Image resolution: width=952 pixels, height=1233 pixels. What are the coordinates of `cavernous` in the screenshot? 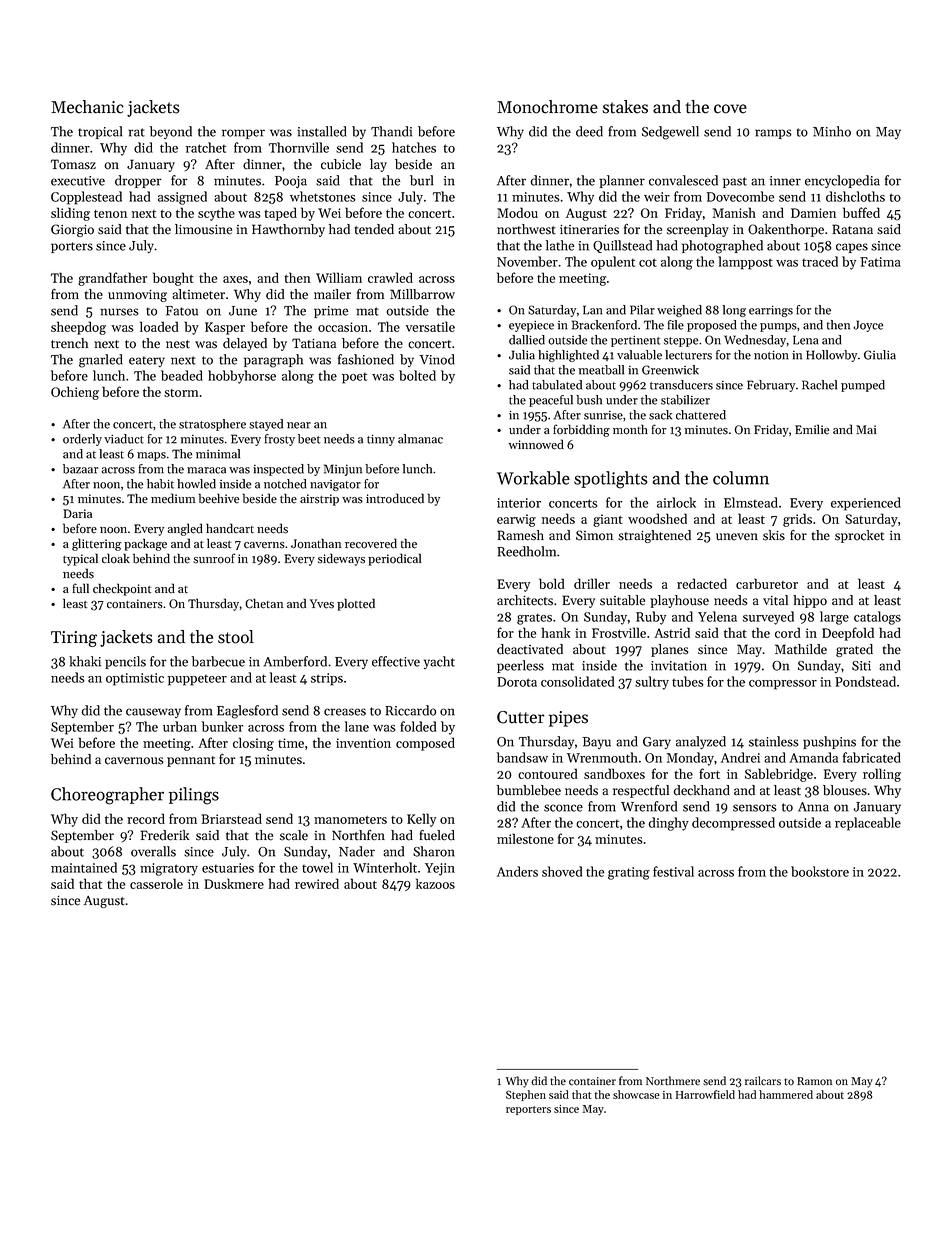 It's located at (134, 761).
